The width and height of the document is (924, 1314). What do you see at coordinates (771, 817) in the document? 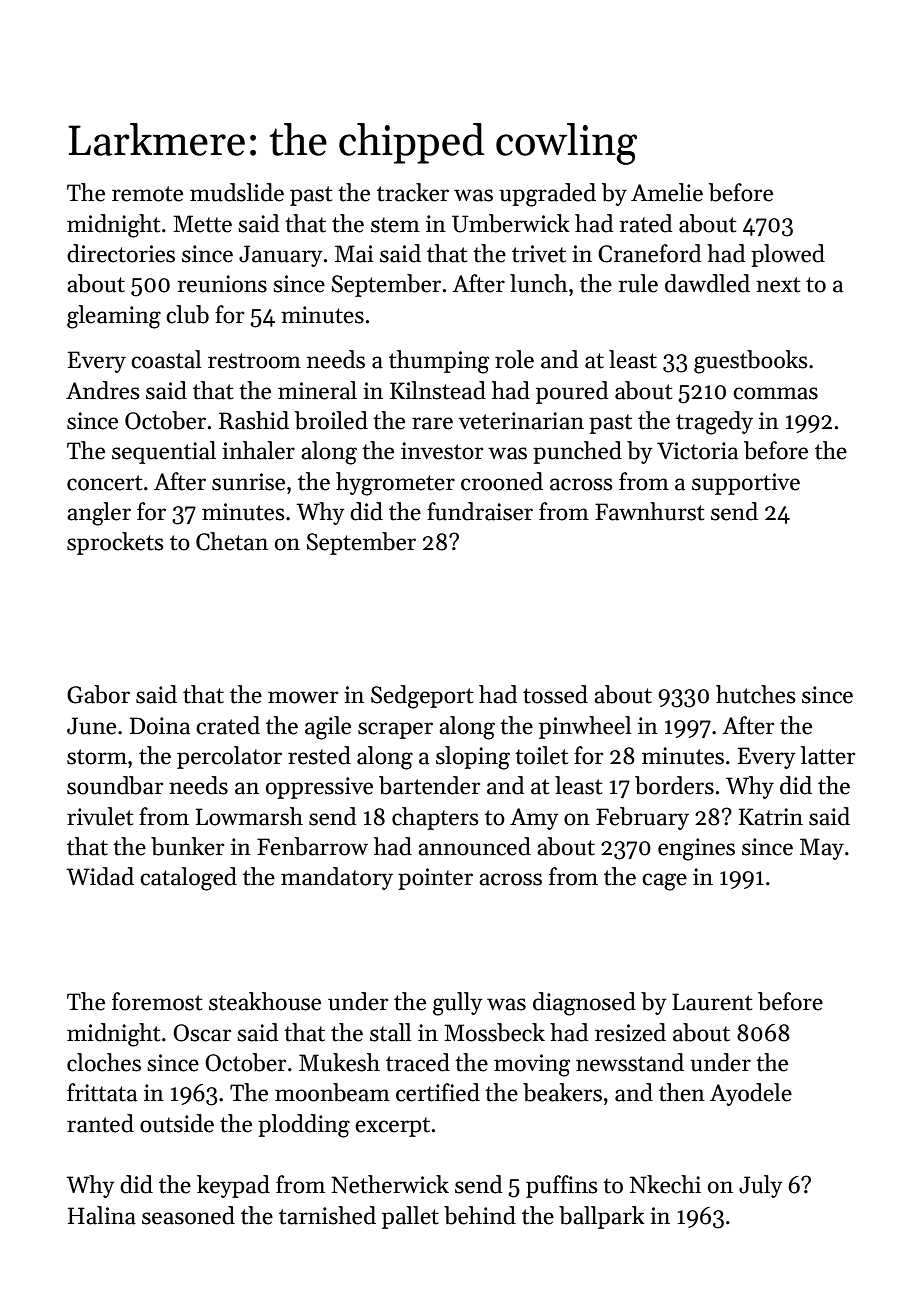
I see `Katrin` at bounding box center [771, 817].
